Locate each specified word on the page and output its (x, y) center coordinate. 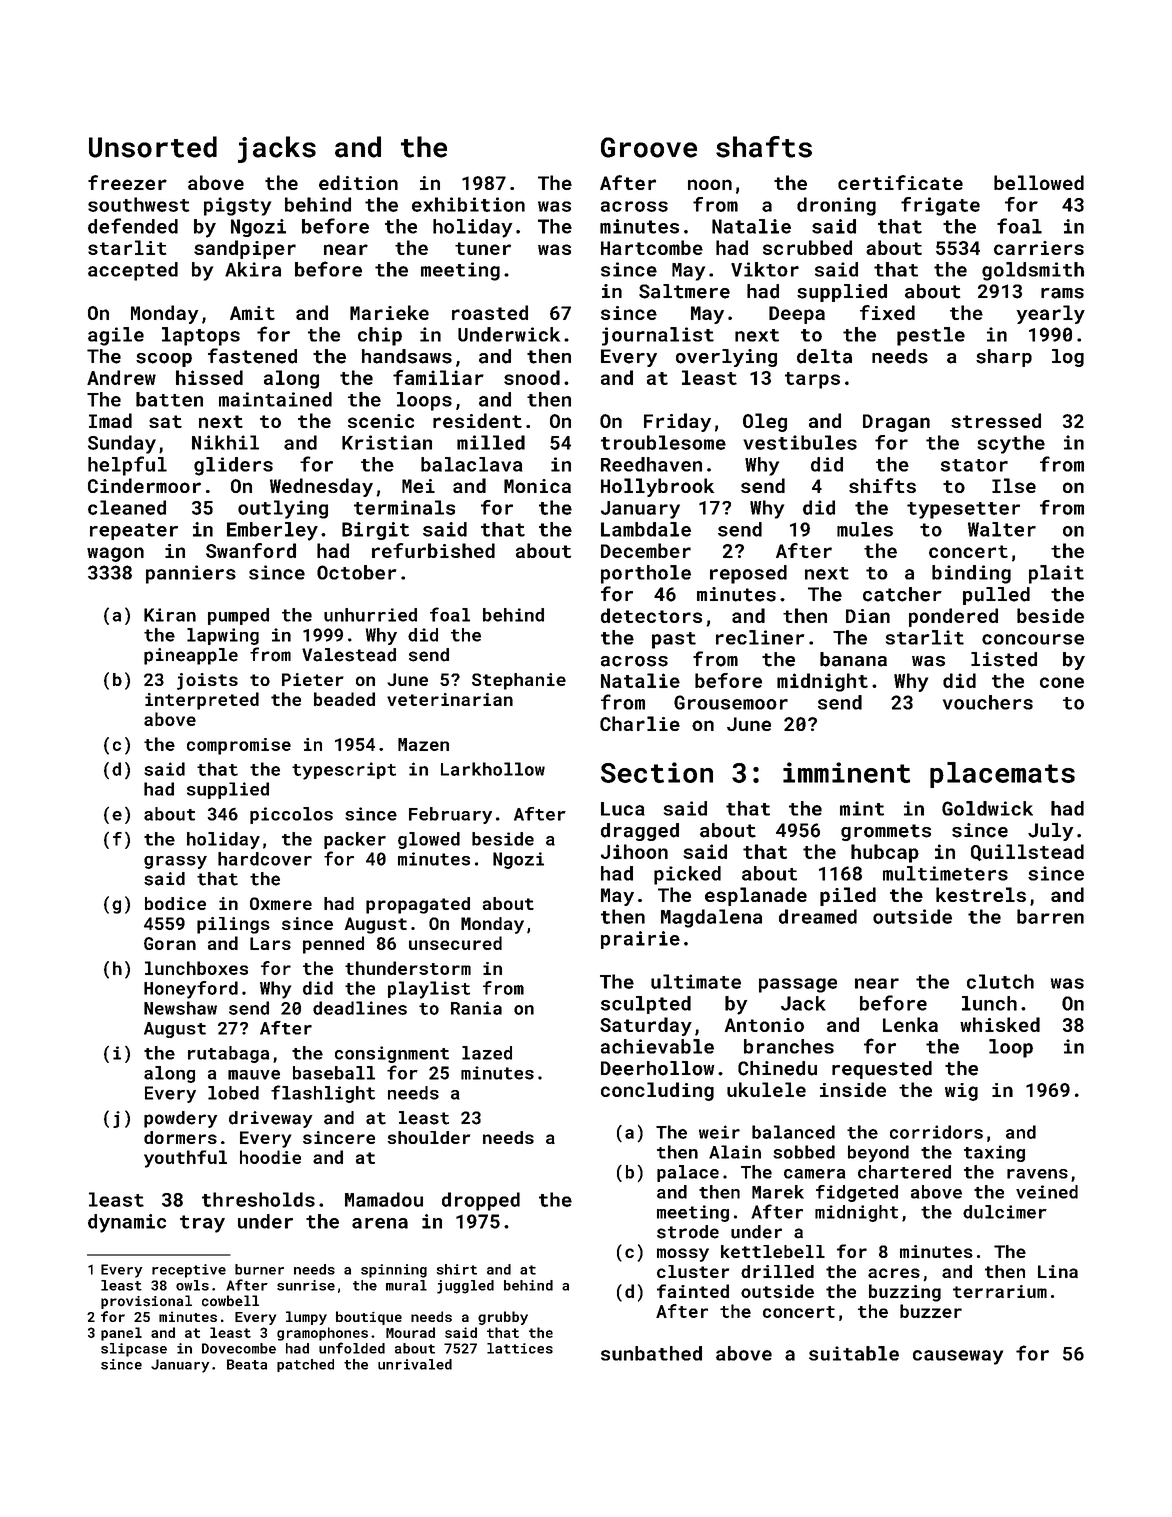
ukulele (766, 1089)
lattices (520, 1348)
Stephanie (519, 681)
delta (824, 356)
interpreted (202, 701)
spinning (394, 1271)
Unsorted (153, 147)
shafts (764, 147)
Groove (649, 147)
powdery (181, 1119)
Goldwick (987, 808)
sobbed (804, 1152)
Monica (537, 486)
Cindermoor (144, 485)
